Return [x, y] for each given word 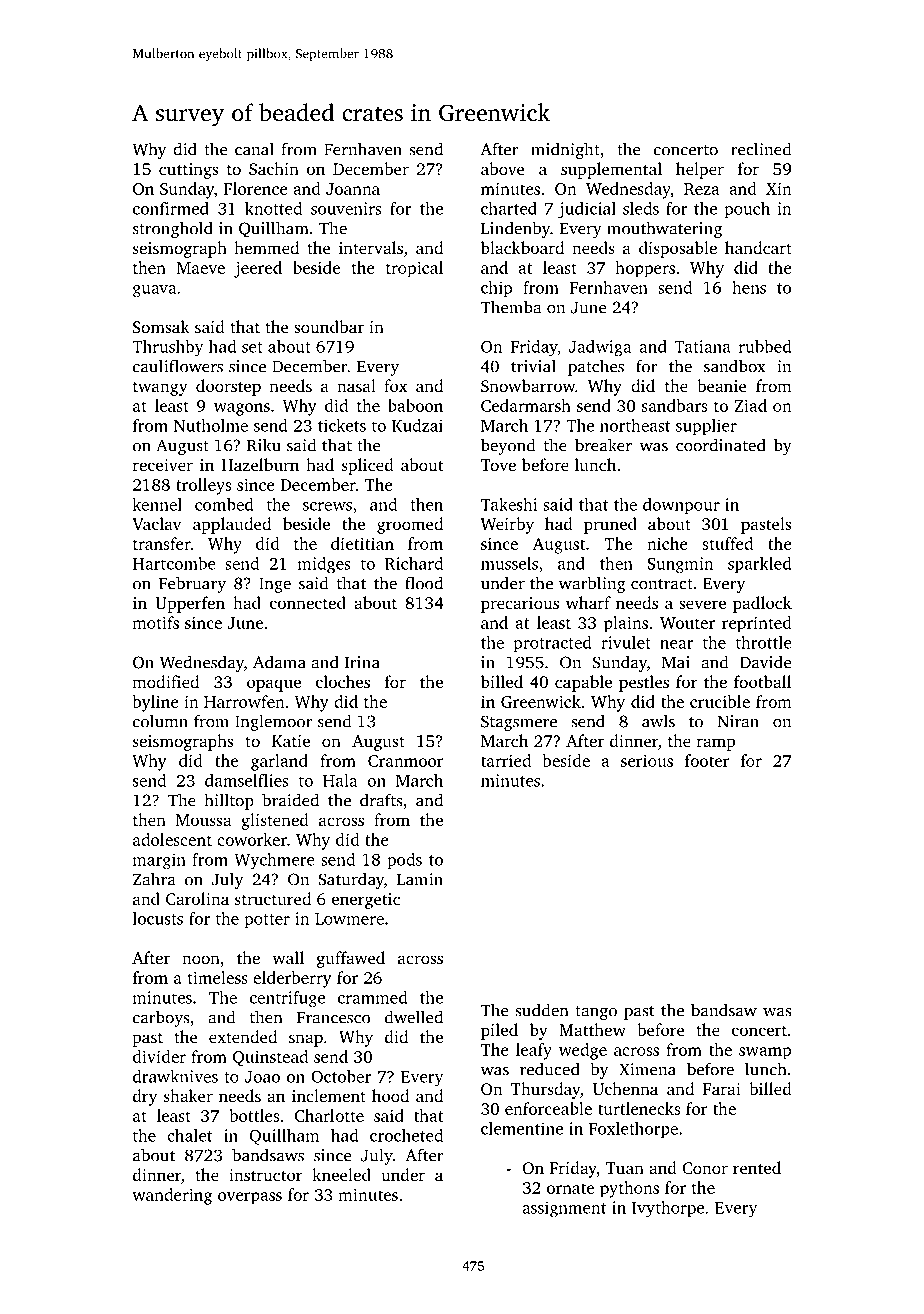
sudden [542, 1010]
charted [509, 208]
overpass [250, 1198]
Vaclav [156, 523]
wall [288, 957]
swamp [765, 1053]
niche [667, 543]
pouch [747, 210]
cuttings [188, 171]
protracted [552, 644]
